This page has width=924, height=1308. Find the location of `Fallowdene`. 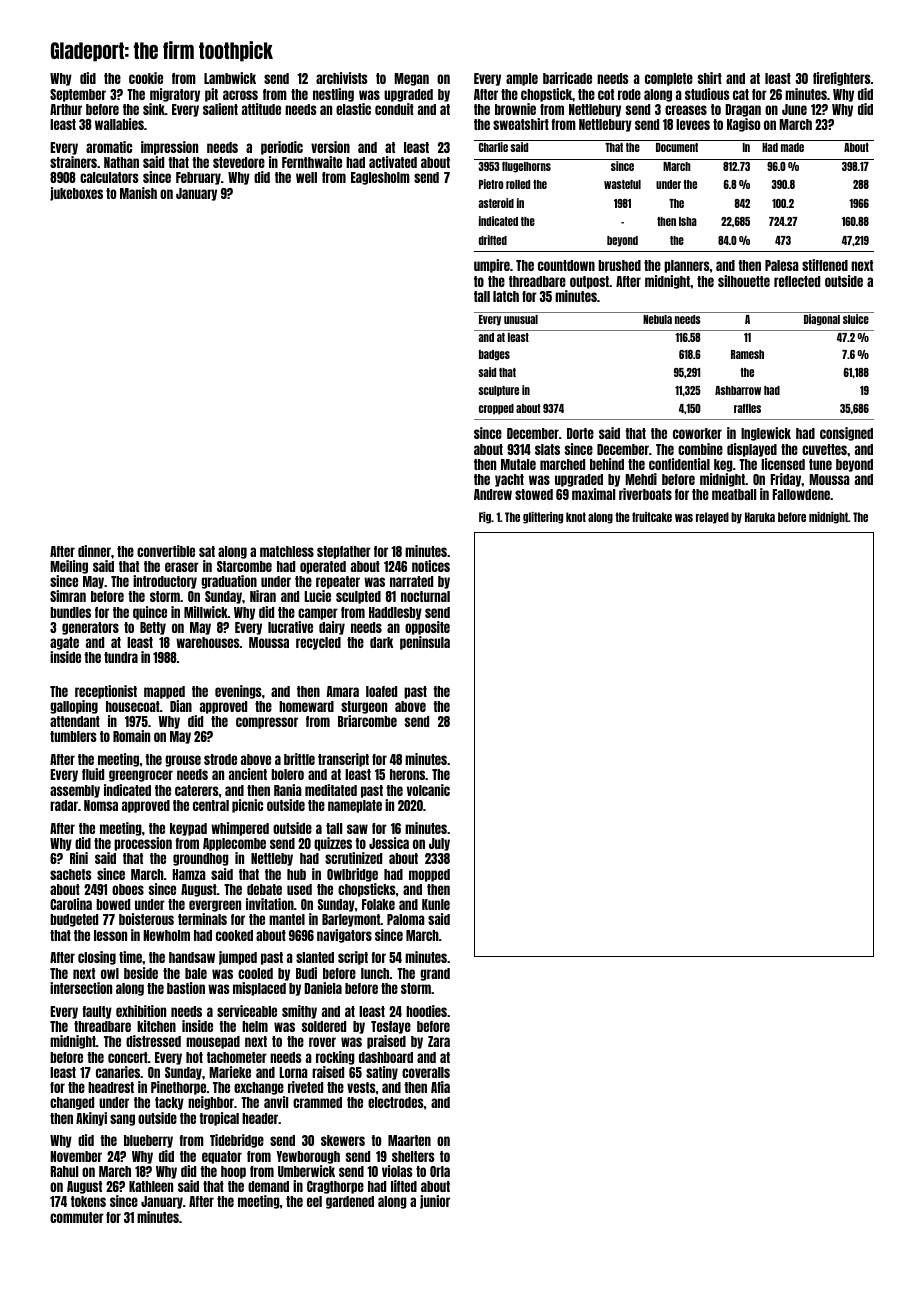

Fallowdene is located at coordinates (801, 494).
